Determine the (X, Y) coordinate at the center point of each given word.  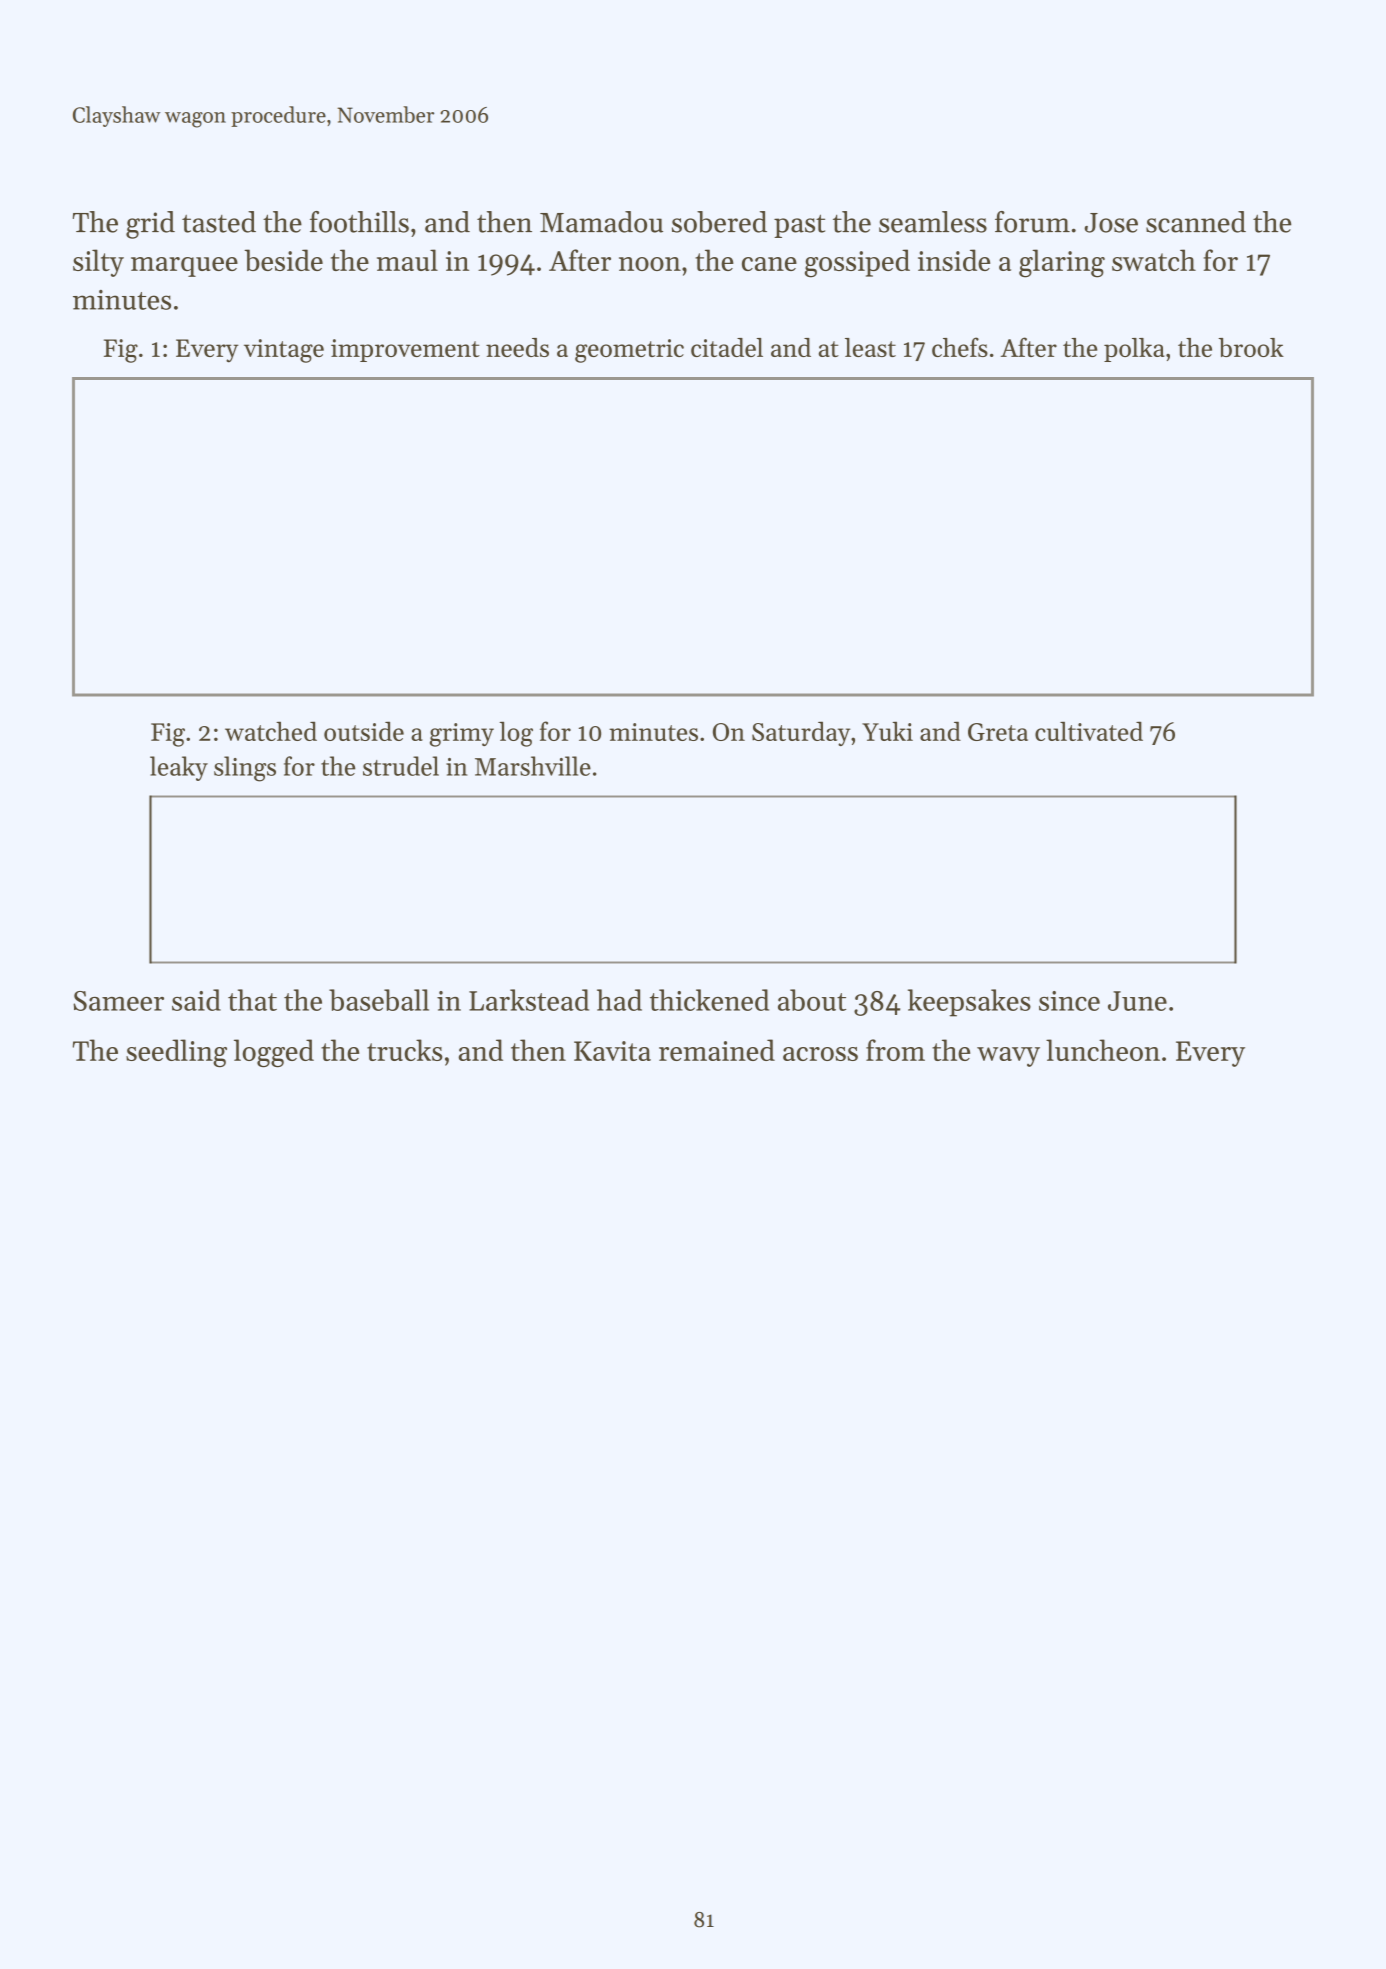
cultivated (1089, 731)
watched (271, 731)
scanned (1196, 222)
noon (650, 264)
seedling (176, 1053)
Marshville (533, 766)
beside (283, 260)
